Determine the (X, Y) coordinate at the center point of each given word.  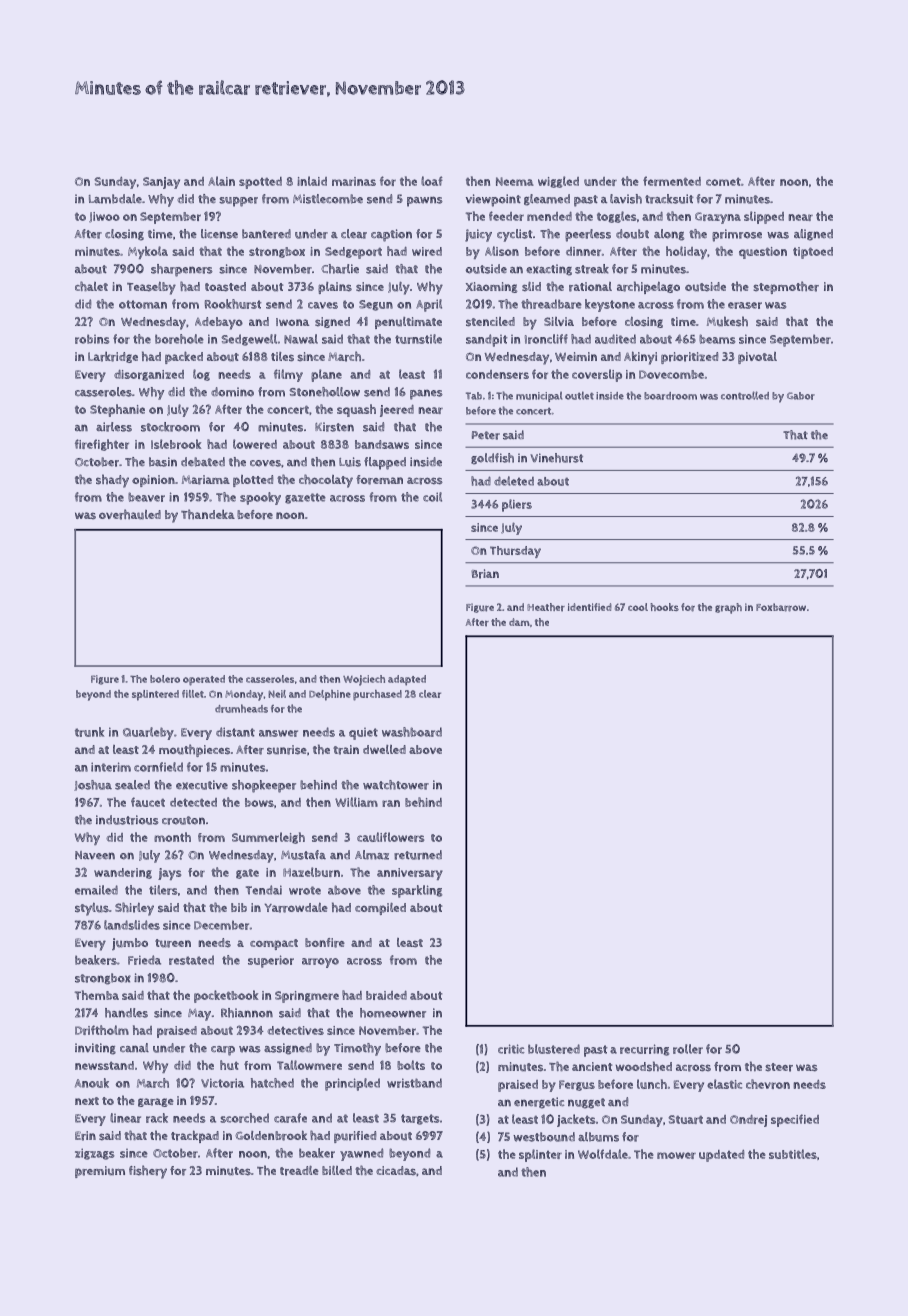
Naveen (95, 855)
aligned (813, 235)
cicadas (396, 1170)
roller (688, 1049)
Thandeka (208, 514)
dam (519, 622)
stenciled (490, 321)
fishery (148, 1172)
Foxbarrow (781, 607)
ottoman (143, 304)
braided (386, 995)
